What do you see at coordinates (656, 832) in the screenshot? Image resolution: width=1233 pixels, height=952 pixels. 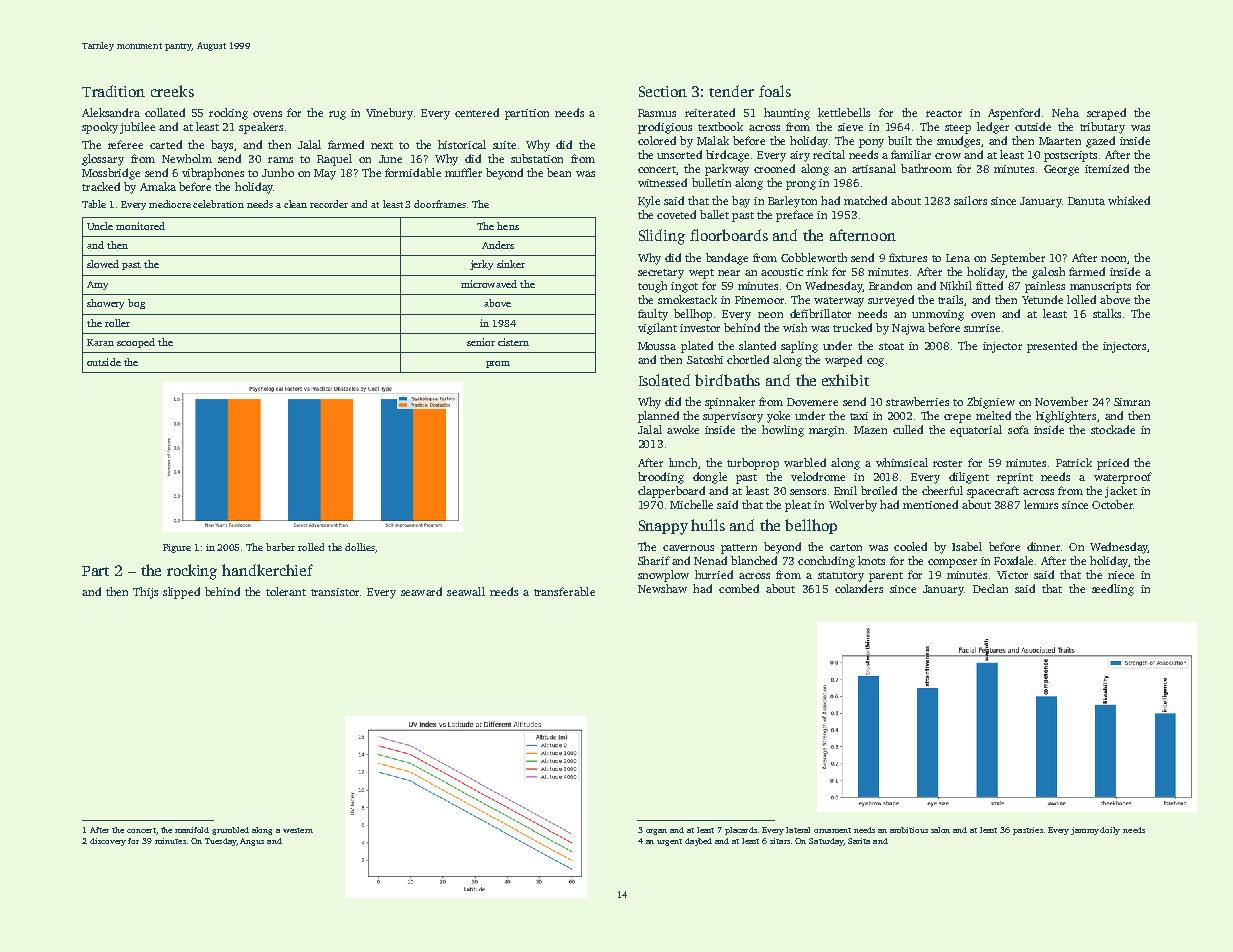 I see `organ` at bounding box center [656, 832].
